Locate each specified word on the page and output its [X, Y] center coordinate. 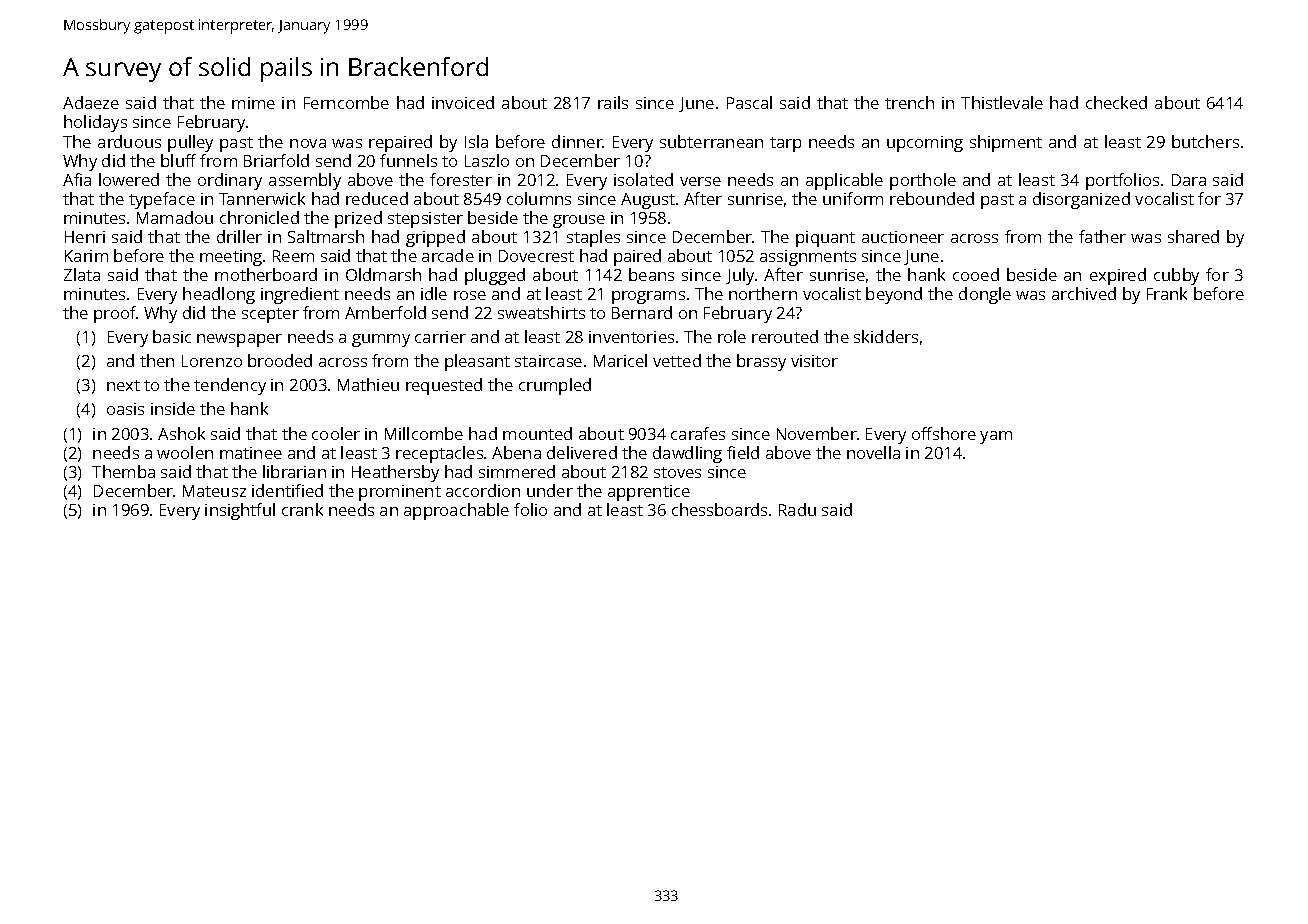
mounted [537, 433]
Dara [1189, 180]
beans [651, 274]
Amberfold [385, 312]
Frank [1167, 293]
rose [470, 295]
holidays [95, 123]
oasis [125, 409]
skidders [886, 336]
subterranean [711, 141]
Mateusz [214, 491]
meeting [231, 258]
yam [996, 437]
